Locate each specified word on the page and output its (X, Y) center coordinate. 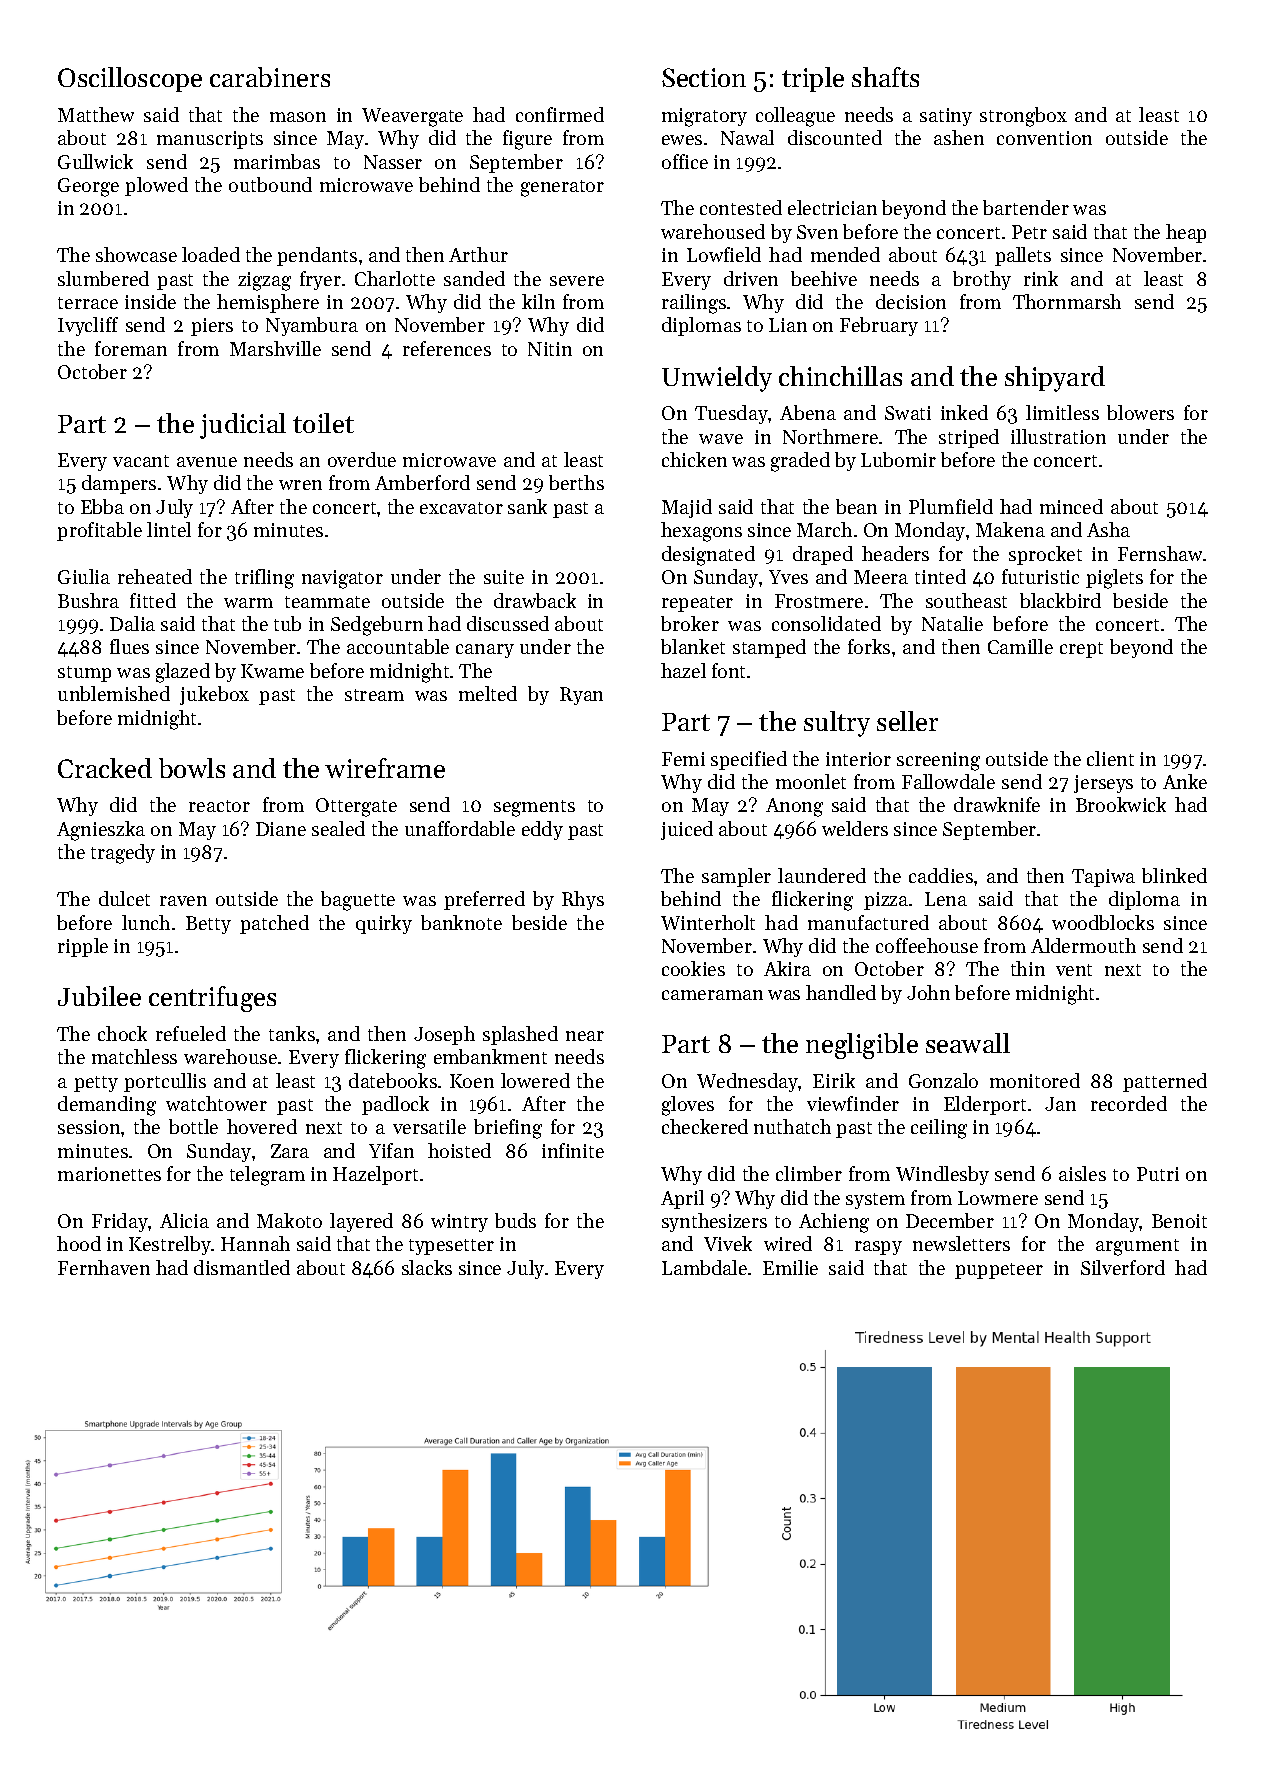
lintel (169, 529)
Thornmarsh (1067, 301)
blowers (1140, 412)
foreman (131, 348)
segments (534, 808)
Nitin (550, 349)
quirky (384, 924)
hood (79, 1243)
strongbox (1023, 117)
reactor (219, 806)
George (88, 187)
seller (907, 721)
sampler (736, 877)
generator (562, 188)
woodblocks (1103, 922)
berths (576, 482)
